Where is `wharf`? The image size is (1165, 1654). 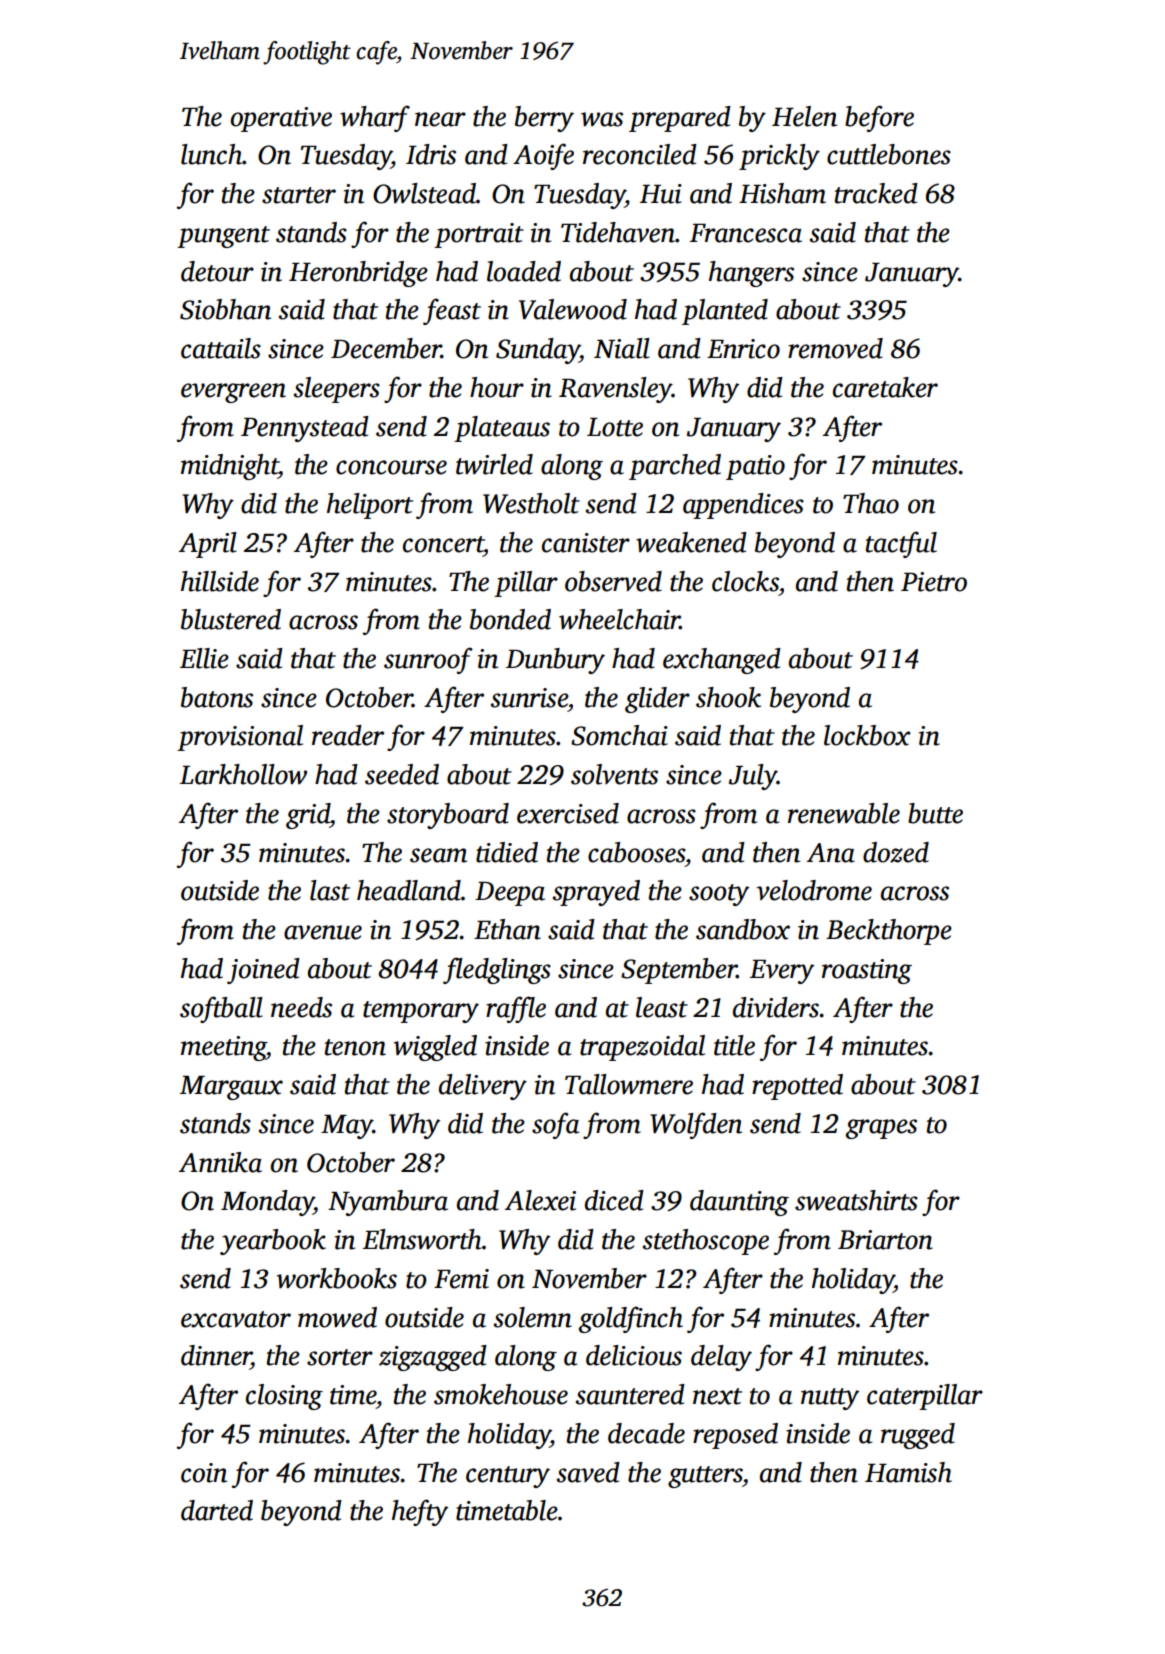
wharf is located at coordinates (375, 118).
